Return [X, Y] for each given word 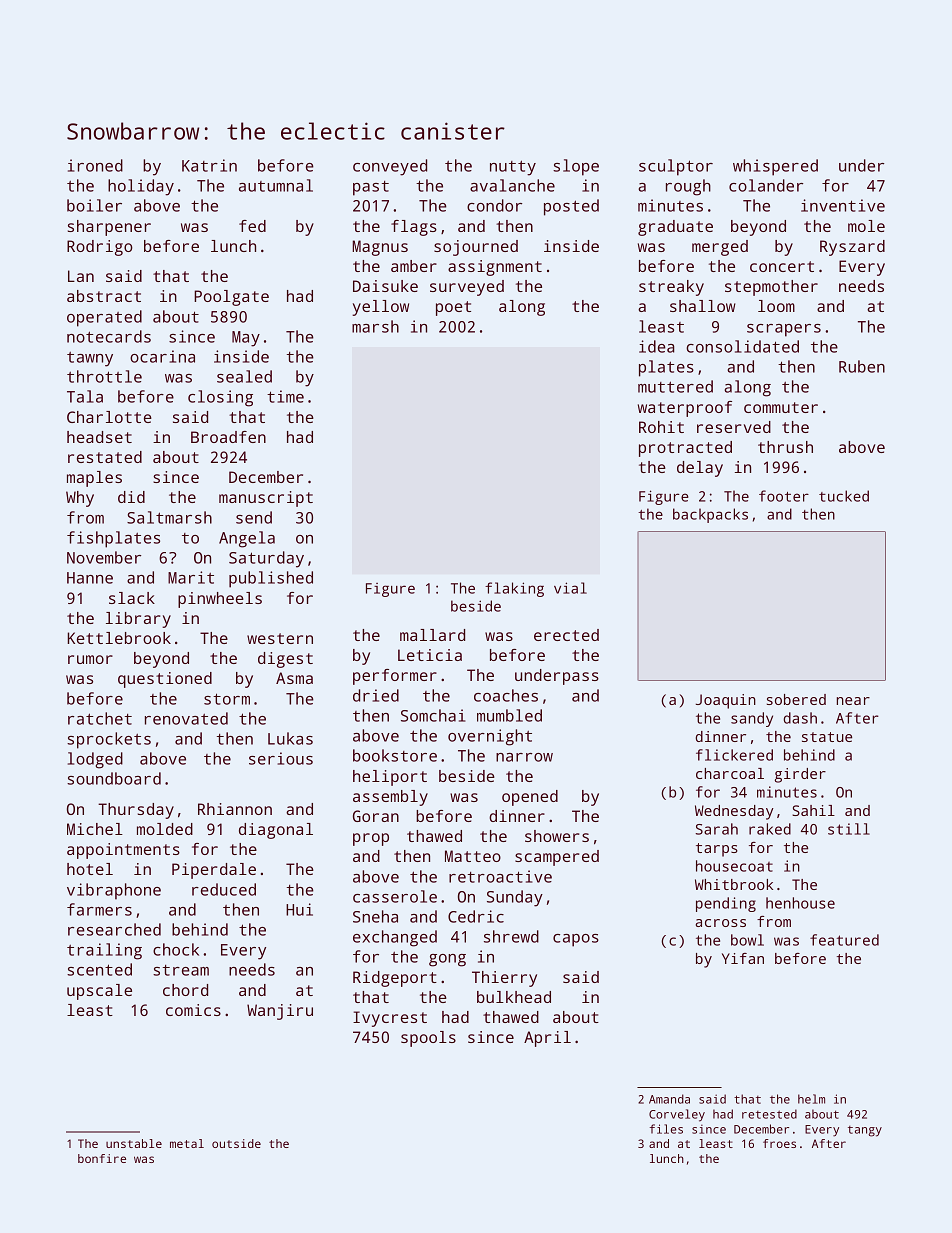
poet [453, 308]
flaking [514, 589]
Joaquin [726, 701]
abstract [104, 296]
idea [656, 346]
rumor [90, 659]
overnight [490, 737]
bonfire [102, 1158]
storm [227, 699]
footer [784, 496]
